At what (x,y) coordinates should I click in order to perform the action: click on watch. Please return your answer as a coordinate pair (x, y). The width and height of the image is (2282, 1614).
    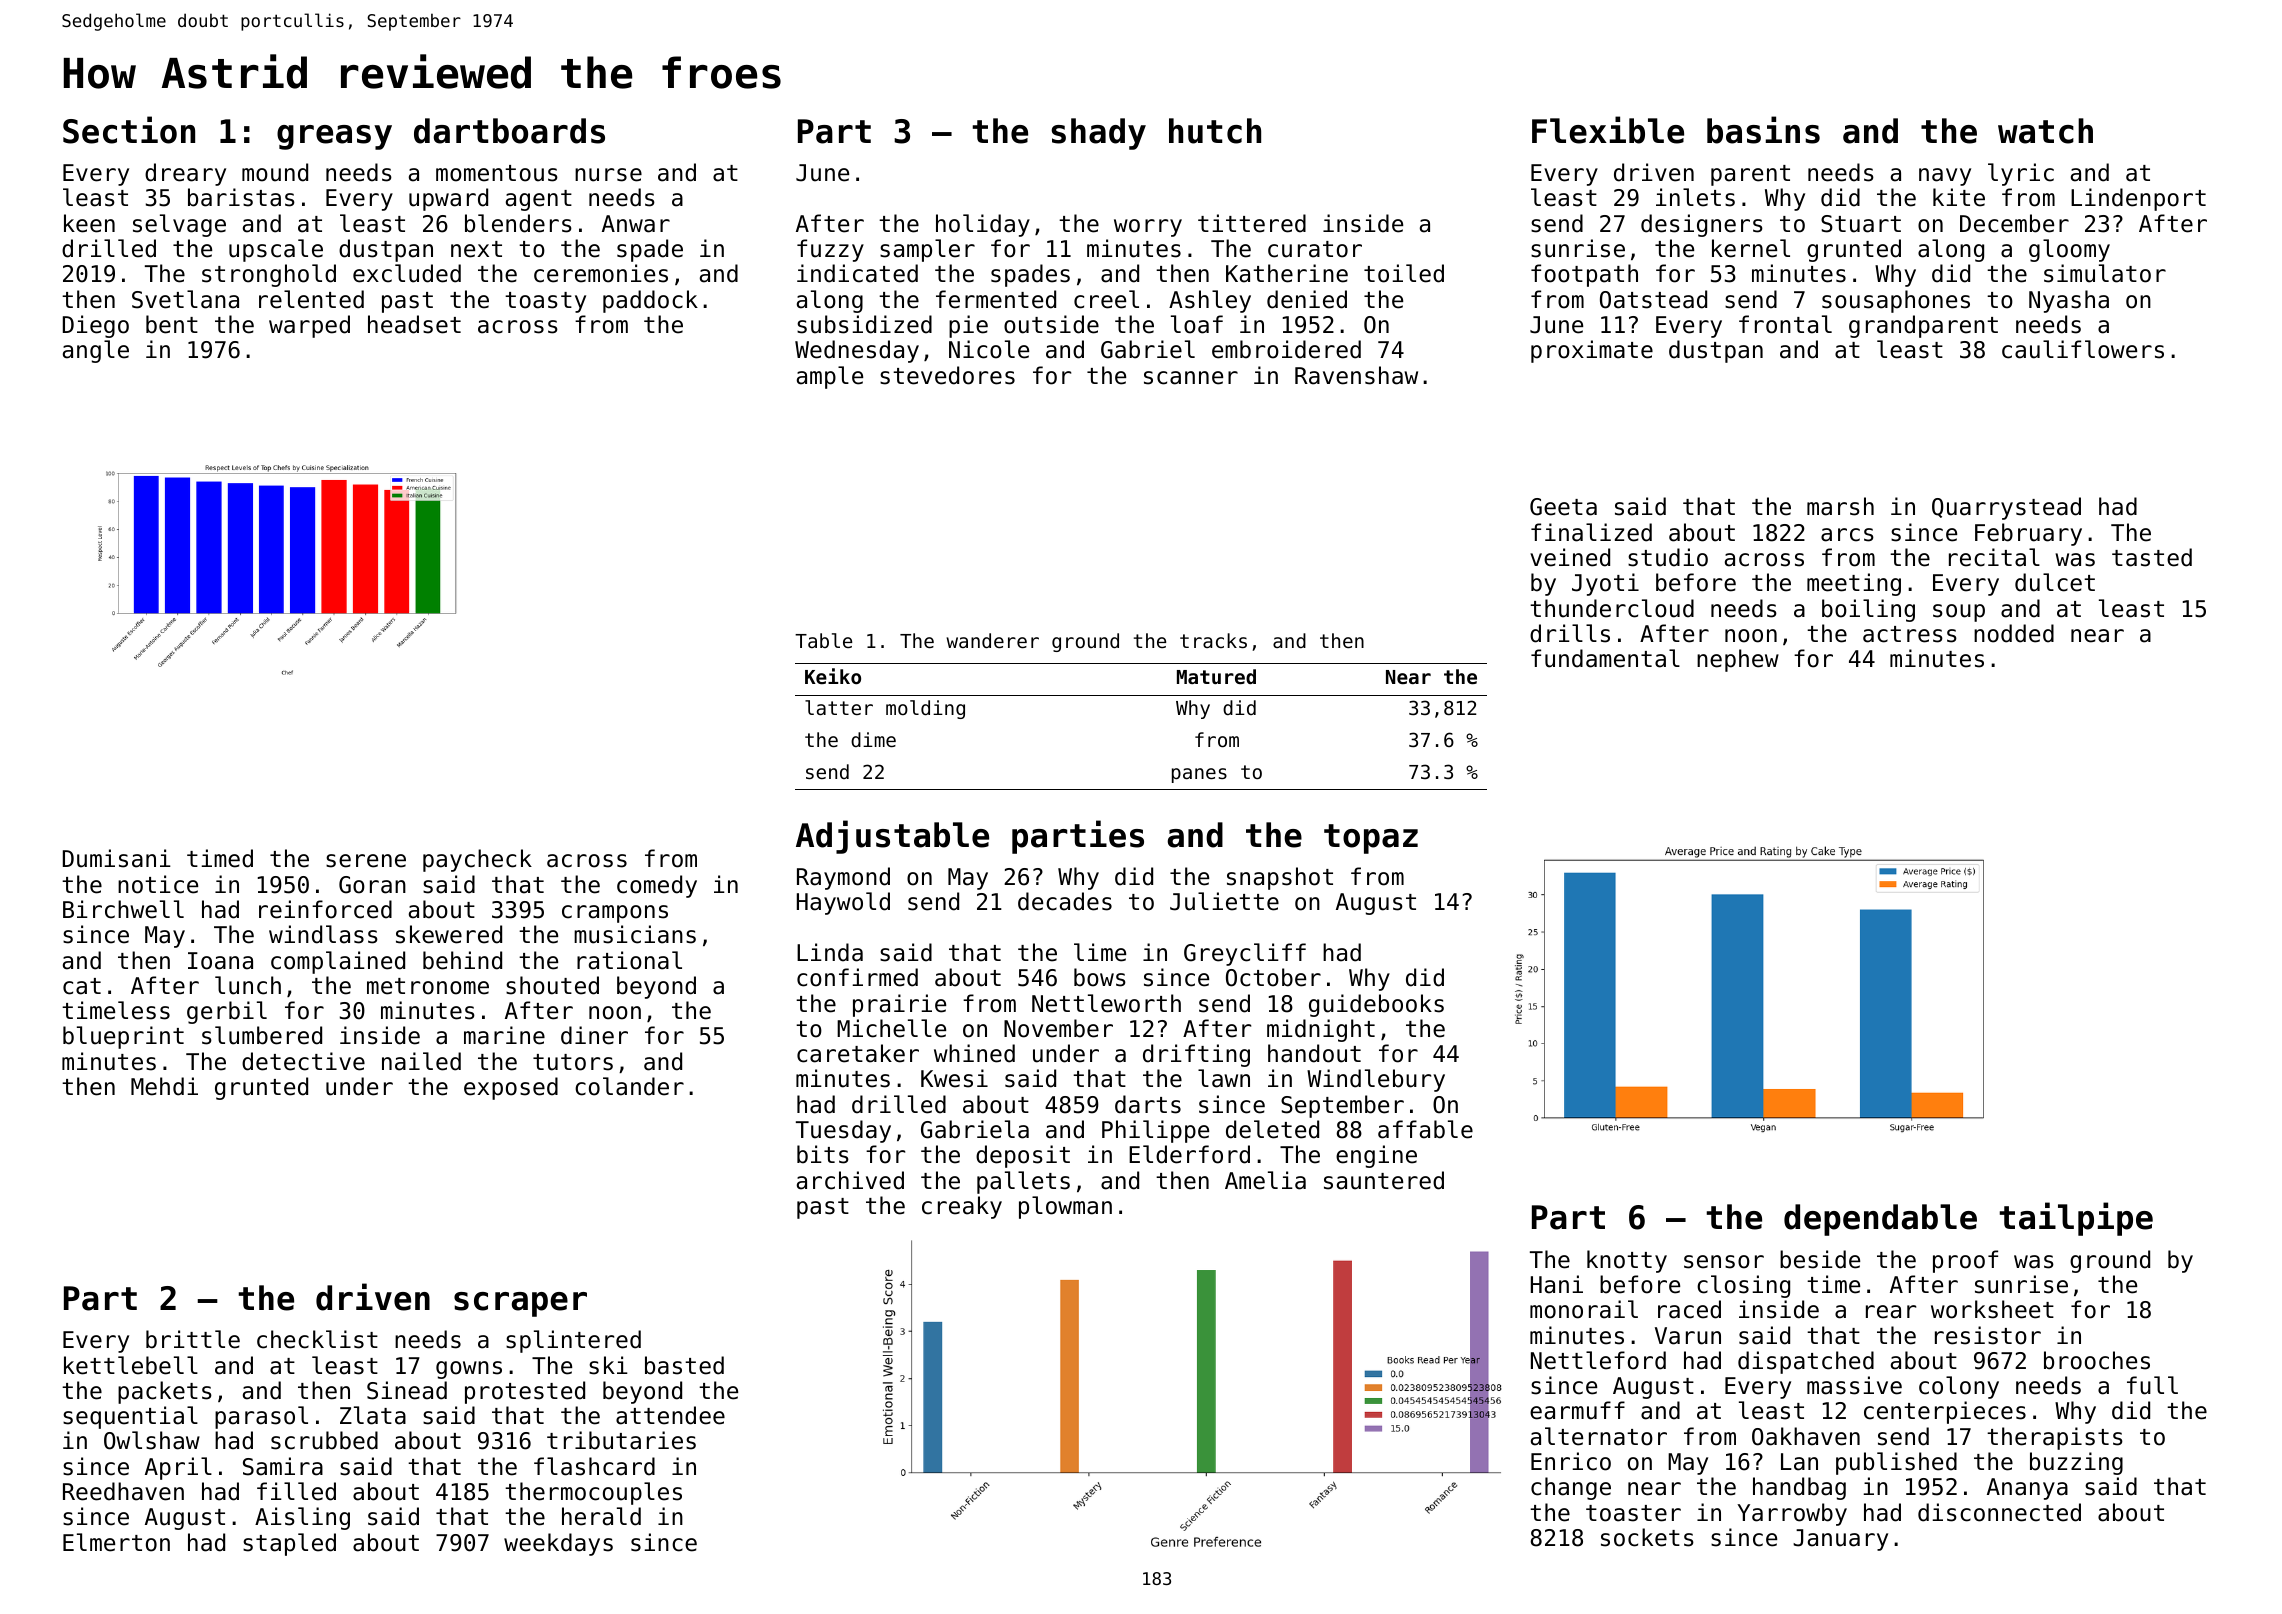
    Looking at the image, I should click on (2045, 131).
